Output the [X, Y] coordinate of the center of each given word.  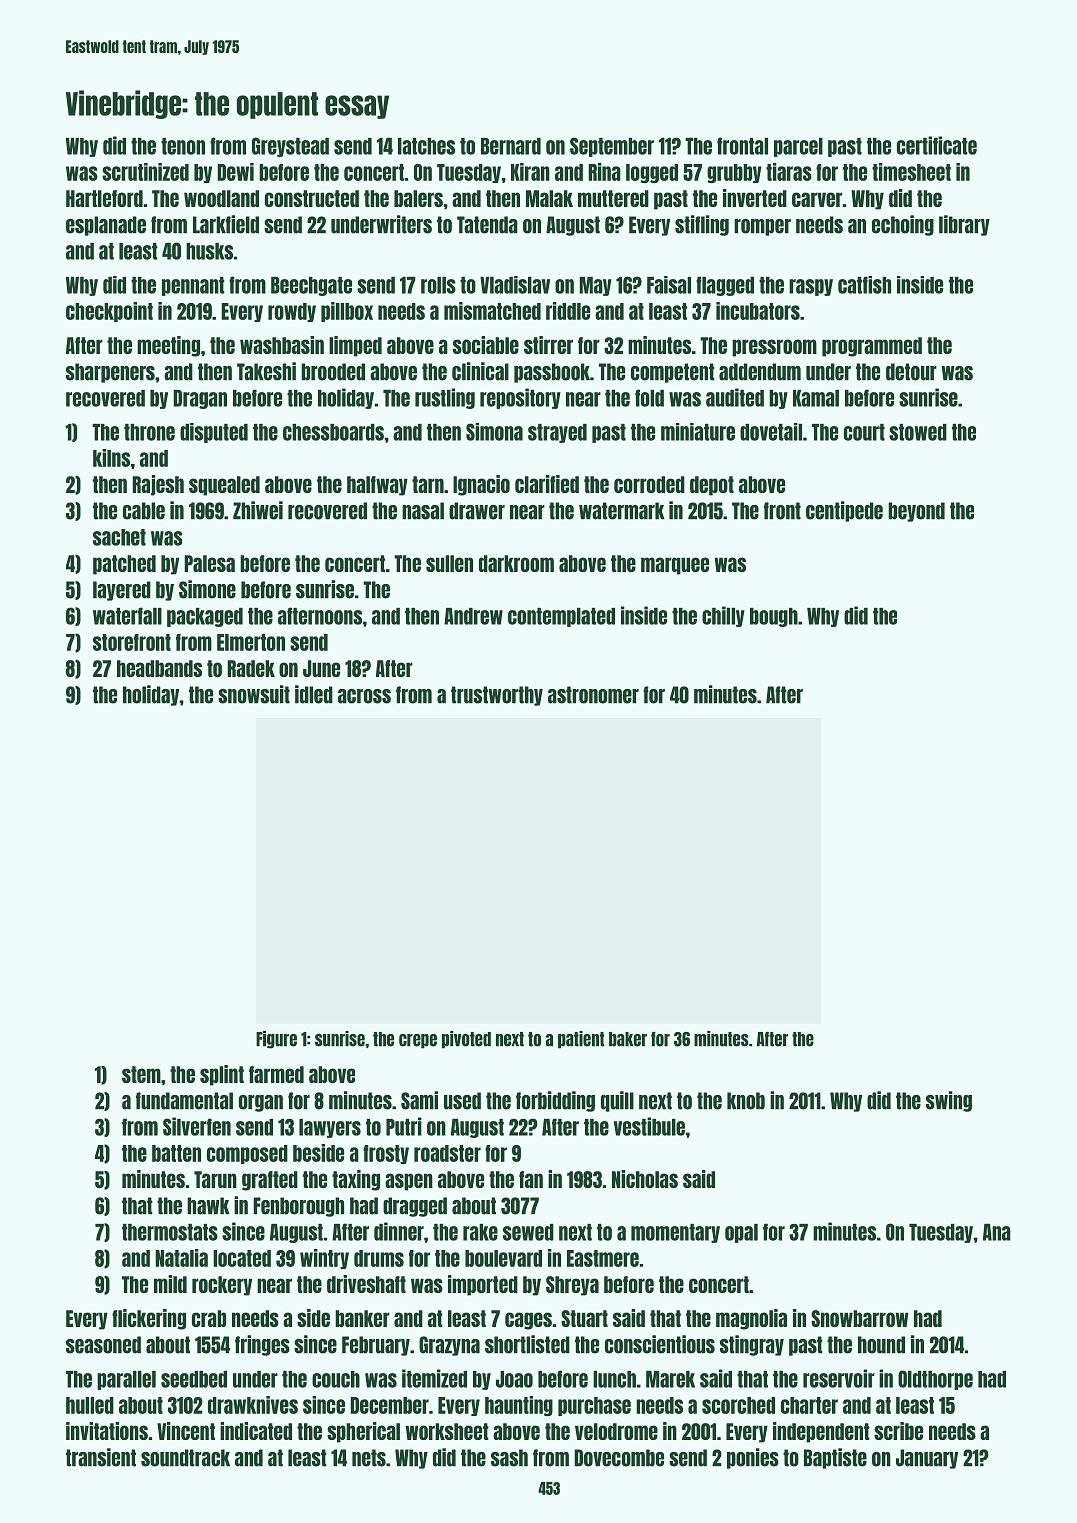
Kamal [816, 398]
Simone [207, 589]
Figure [276, 1040]
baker [628, 1039]
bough [774, 617]
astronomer [593, 695]
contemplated [561, 617]
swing [949, 1101]
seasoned [103, 1345]
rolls [438, 285]
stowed [918, 432]
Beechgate [311, 286]
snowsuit [254, 694]
